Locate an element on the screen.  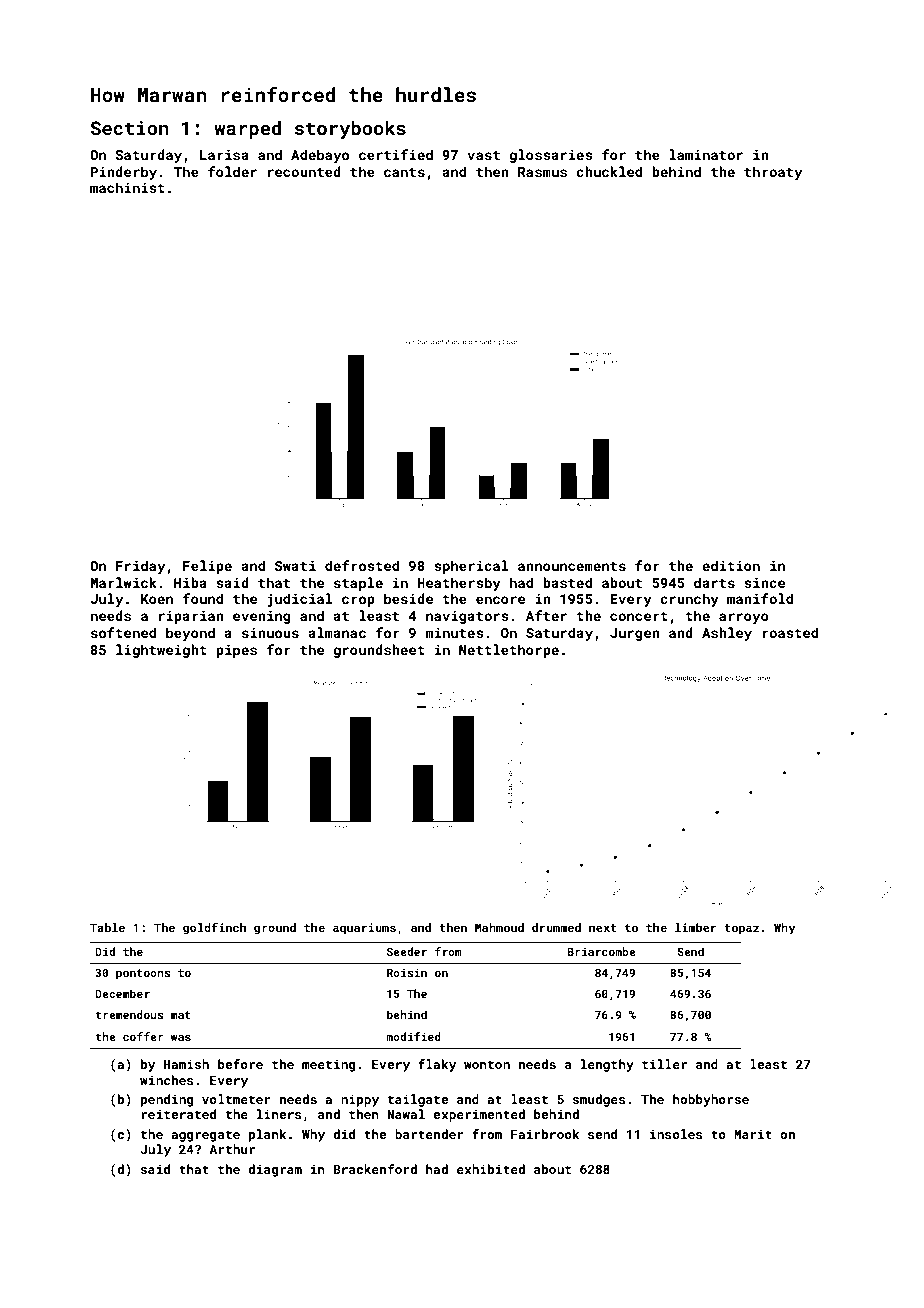
diagram is located at coordinates (275, 1170).
